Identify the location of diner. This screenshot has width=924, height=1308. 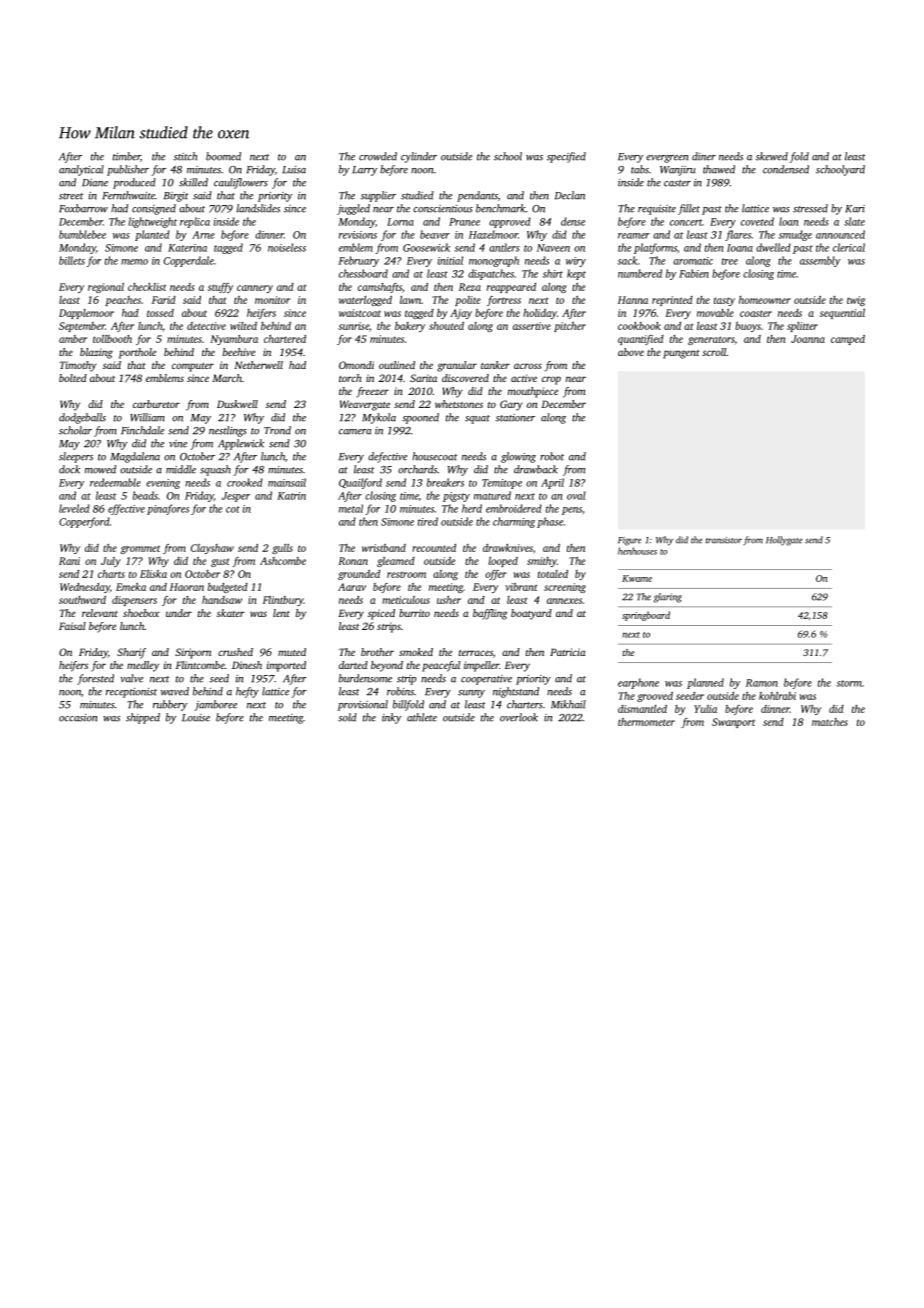
(704, 156).
